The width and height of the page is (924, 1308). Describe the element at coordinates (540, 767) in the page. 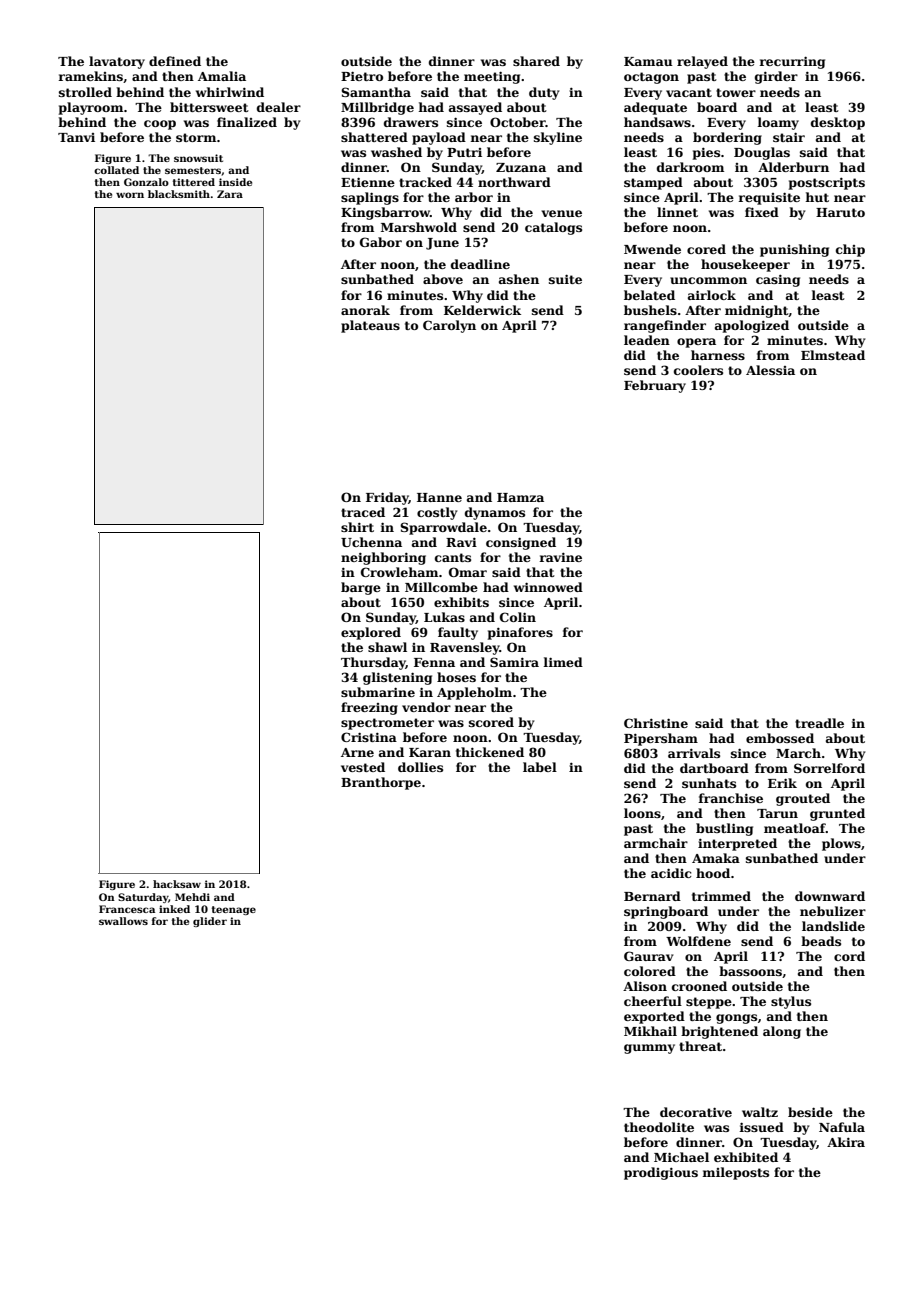

I see `label` at that location.
